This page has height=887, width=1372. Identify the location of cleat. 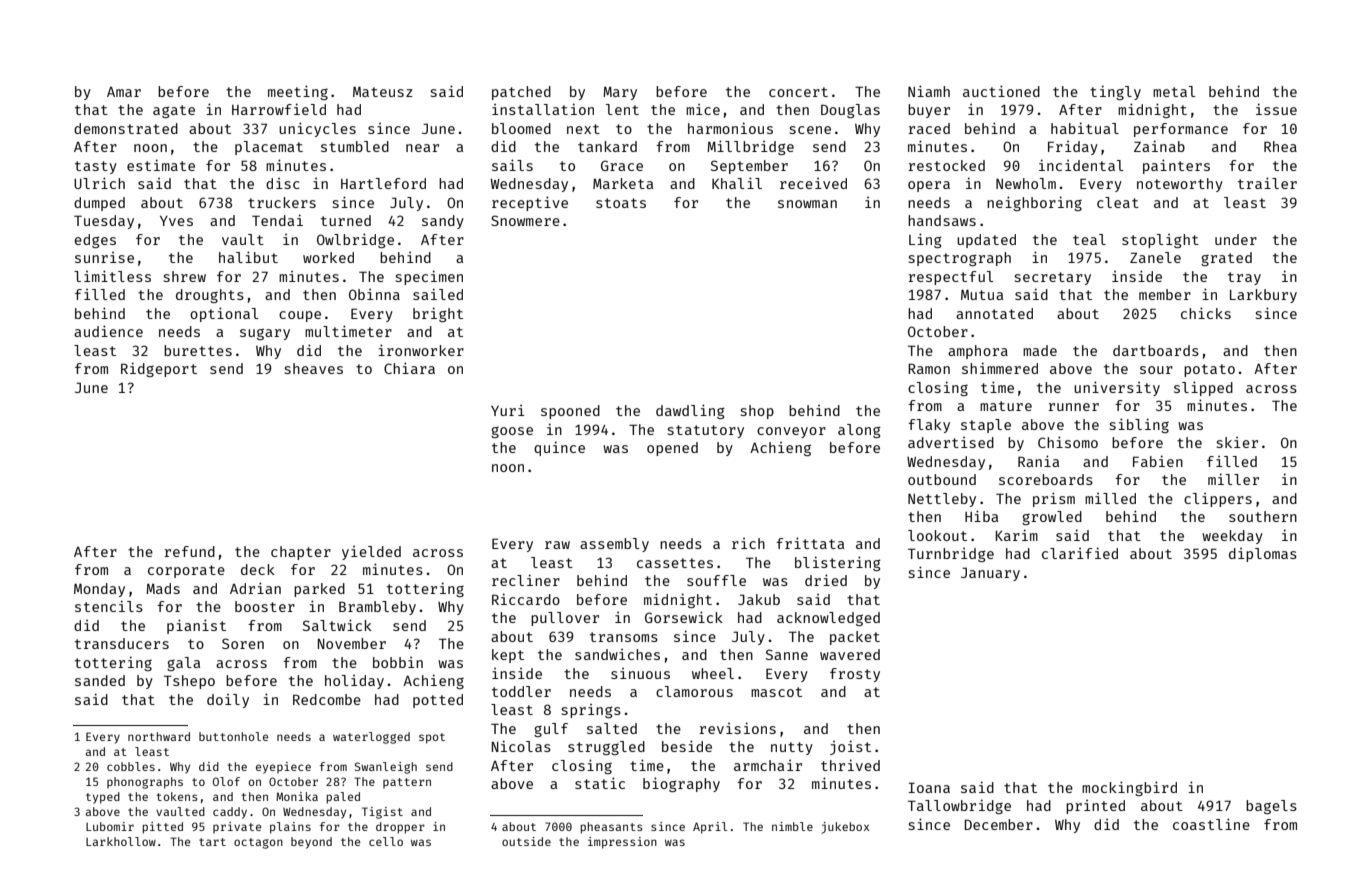
(1118, 202).
